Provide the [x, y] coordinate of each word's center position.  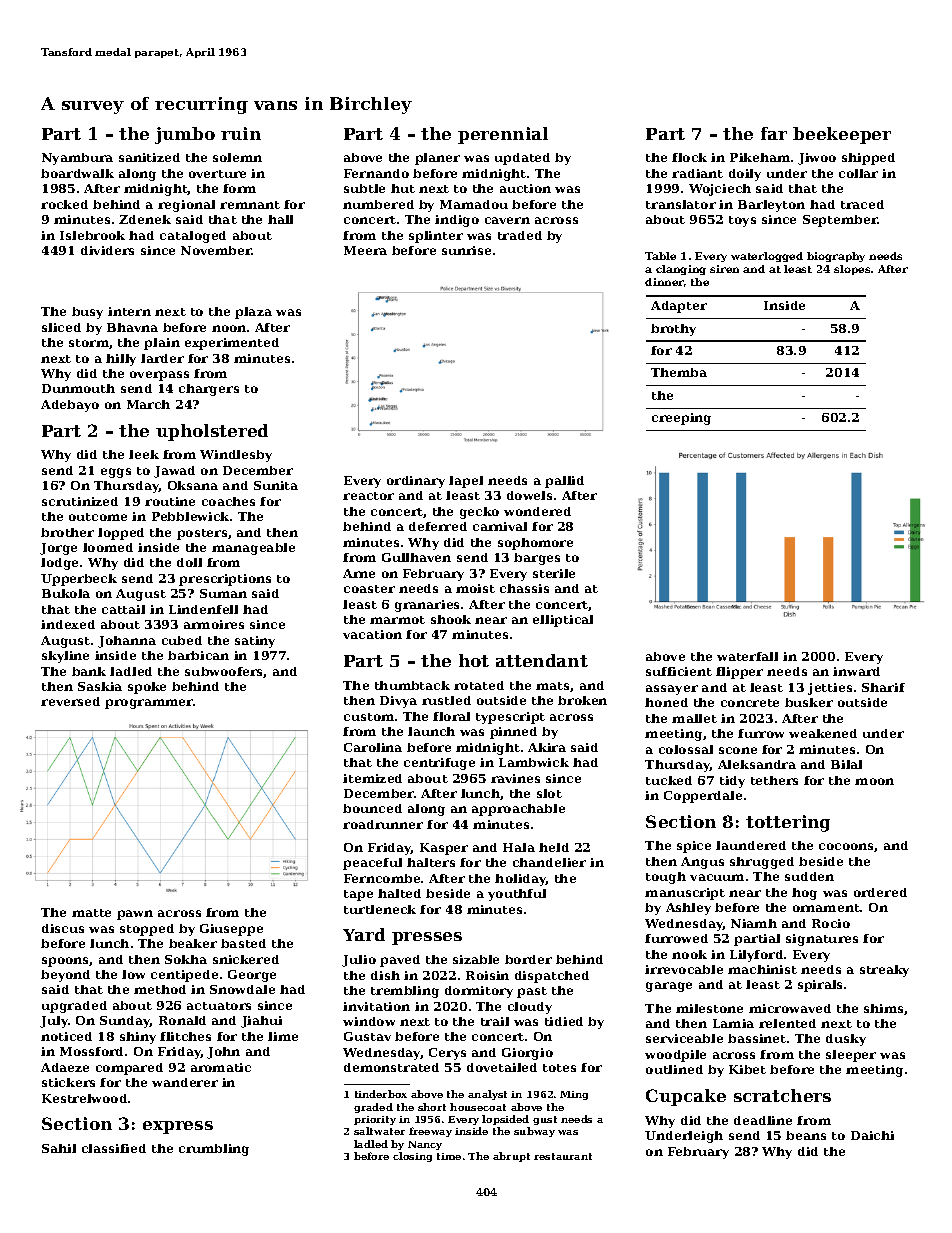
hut [403, 188]
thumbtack [412, 685]
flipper [739, 673]
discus [63, 928]
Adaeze [65, 1067]
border [528, 959]
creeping [681, 419]
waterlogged [767, 257]
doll [189, 562]
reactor [368, 496]
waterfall [747, 656]
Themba [679, 372]
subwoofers [224, 672]
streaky [884, 971]
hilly [121, 360]
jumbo [185, 135]
